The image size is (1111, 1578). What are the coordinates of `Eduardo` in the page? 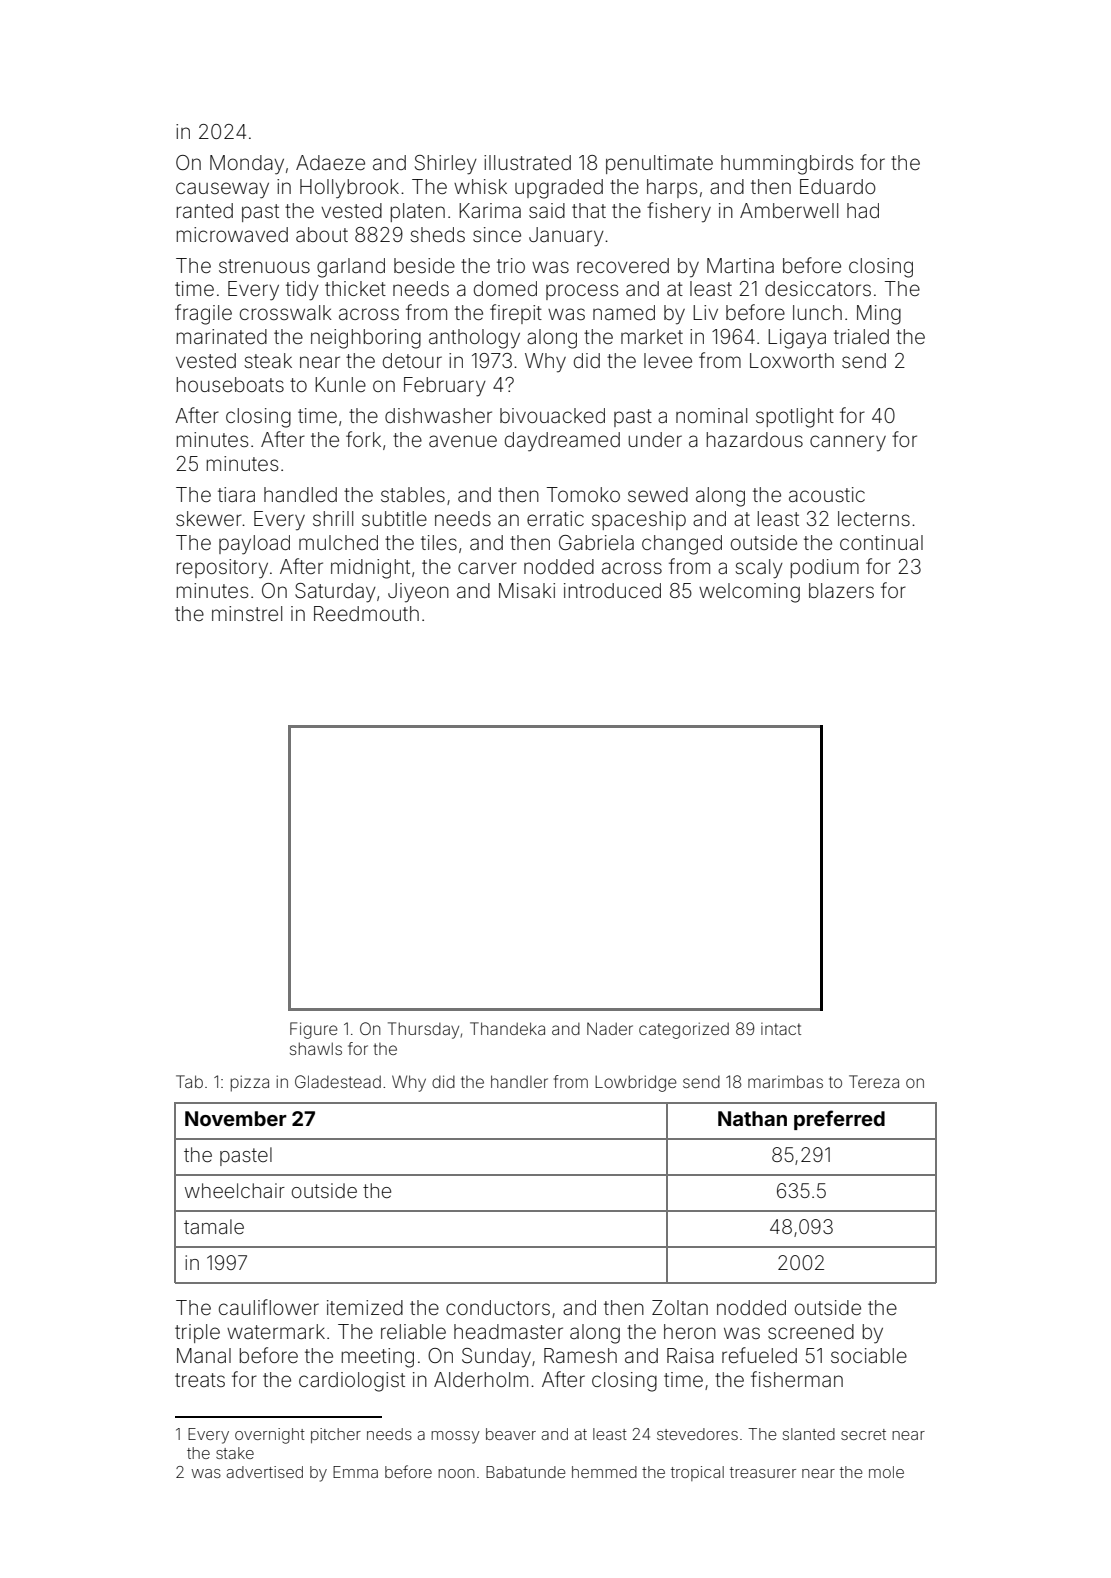 It's located at (838, 186).
